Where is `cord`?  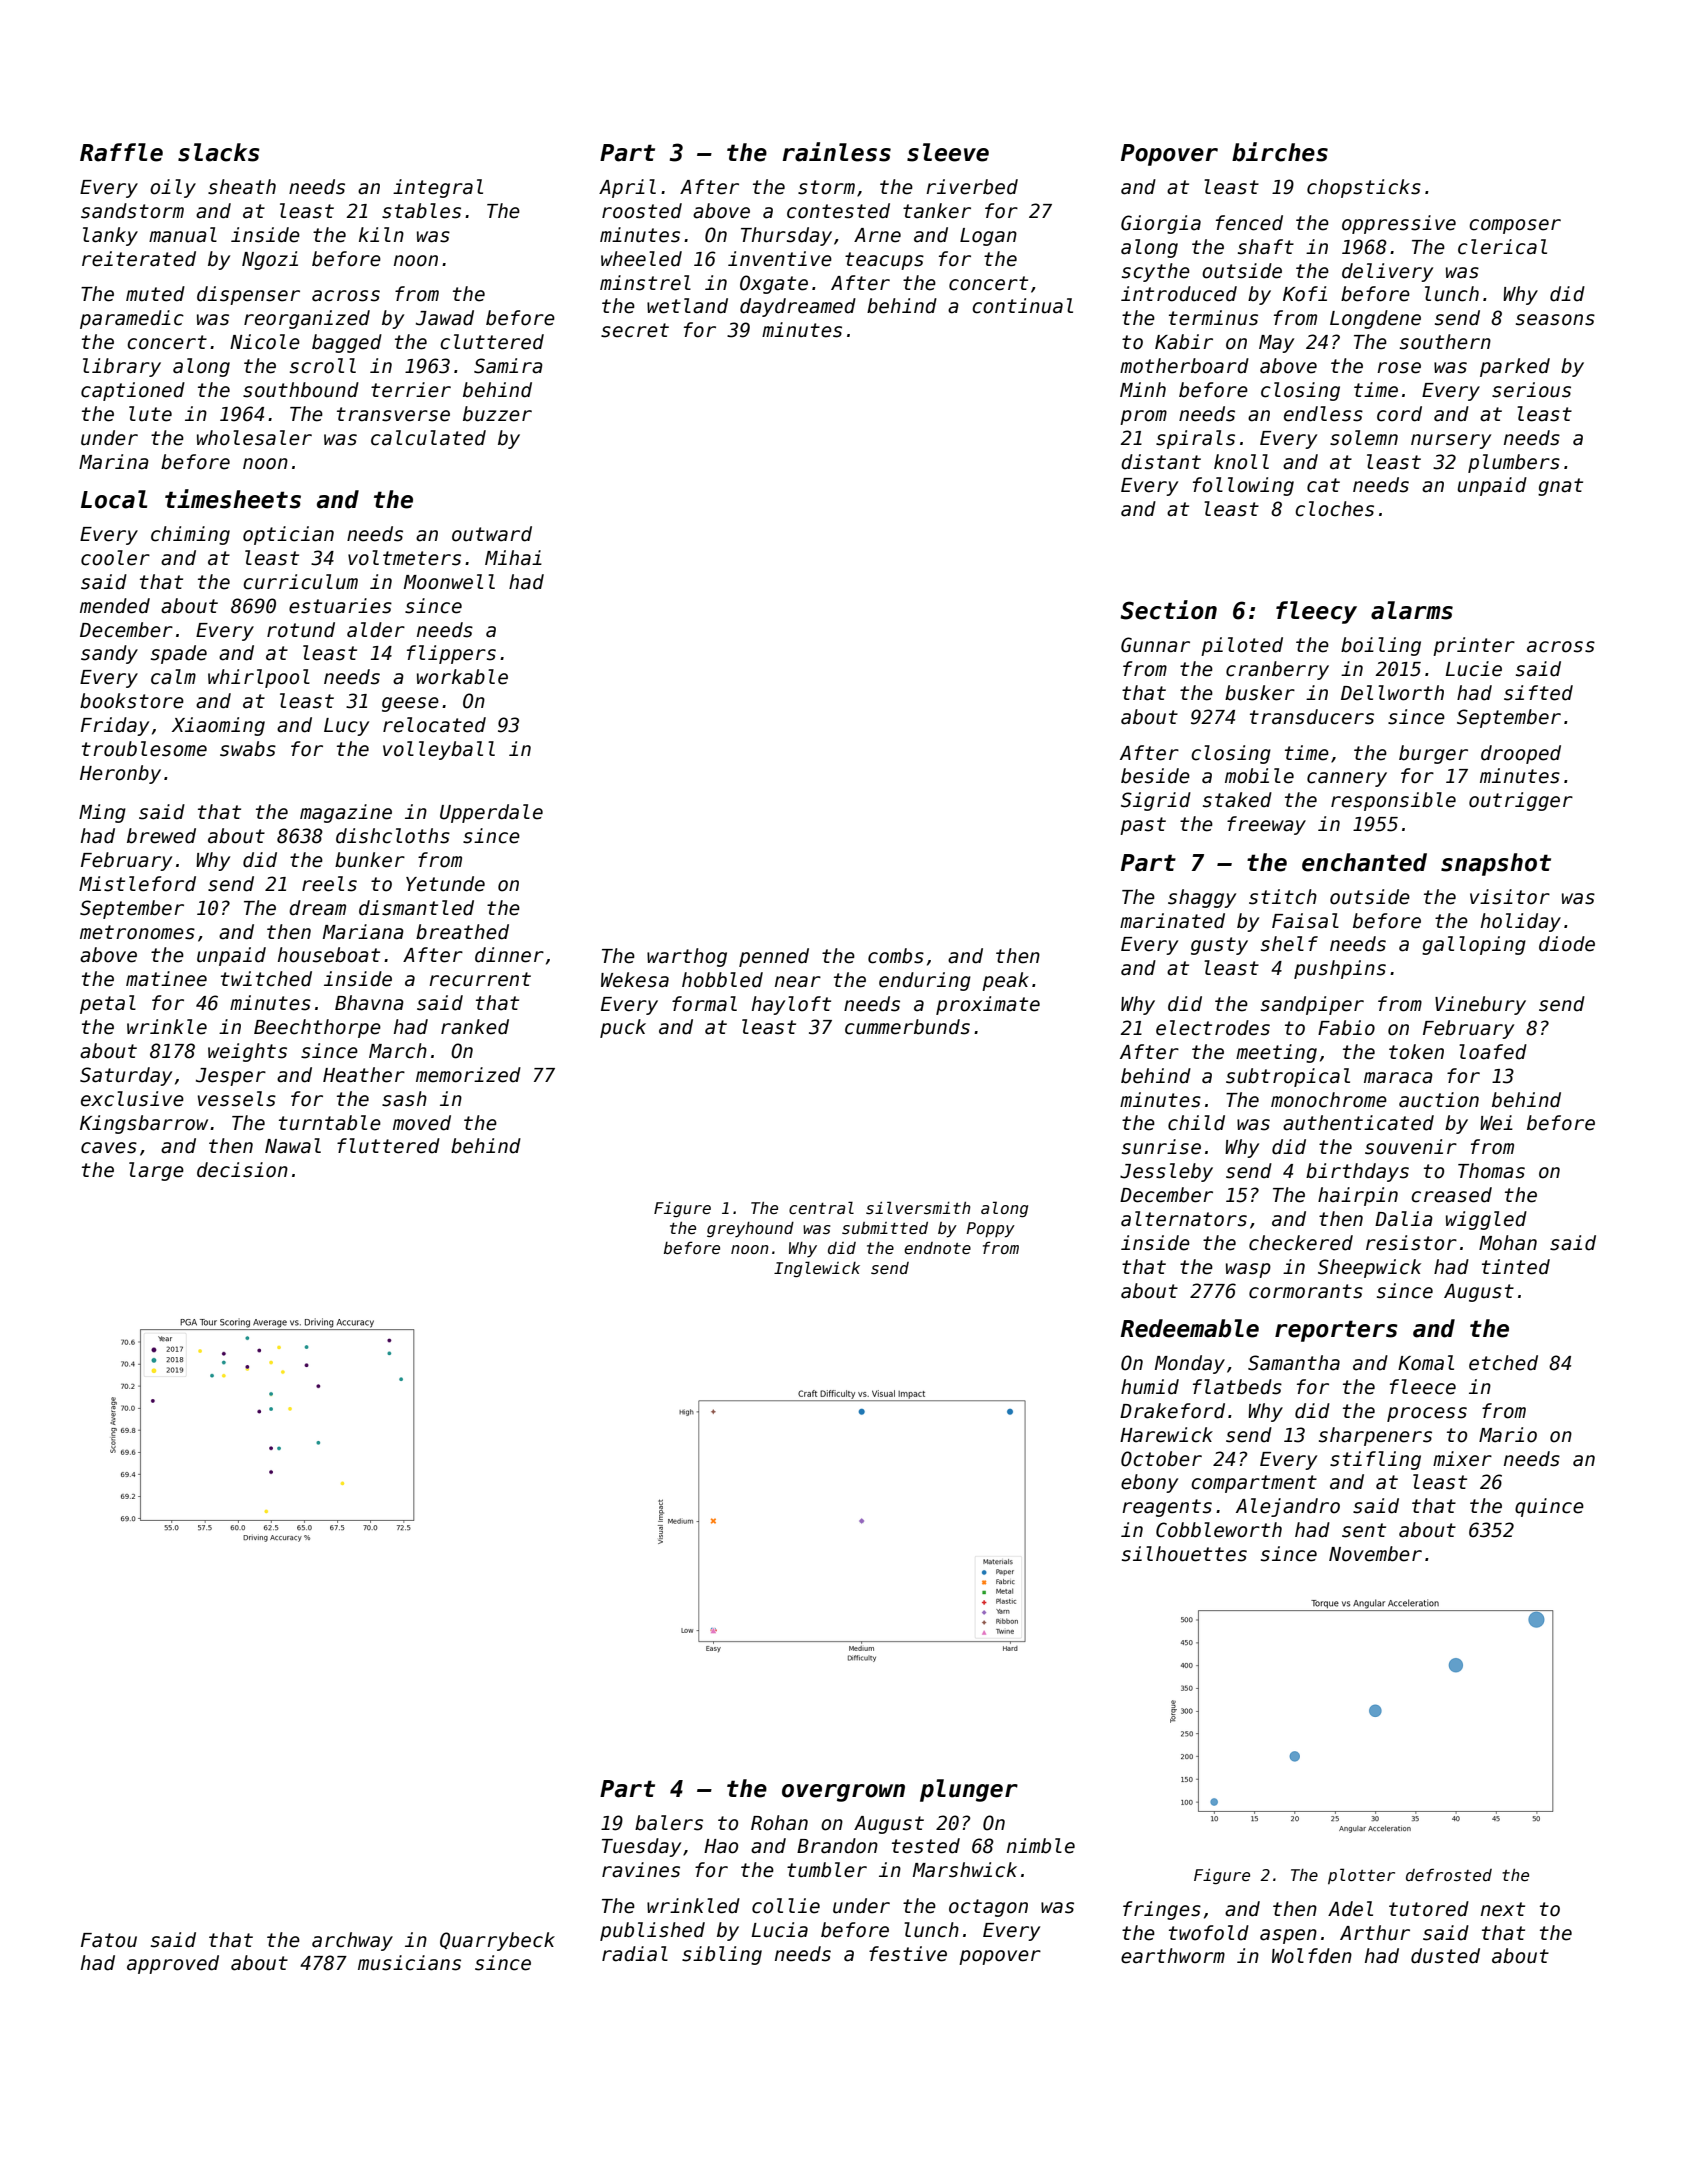
cord is located at coordinates (1399, 414).
